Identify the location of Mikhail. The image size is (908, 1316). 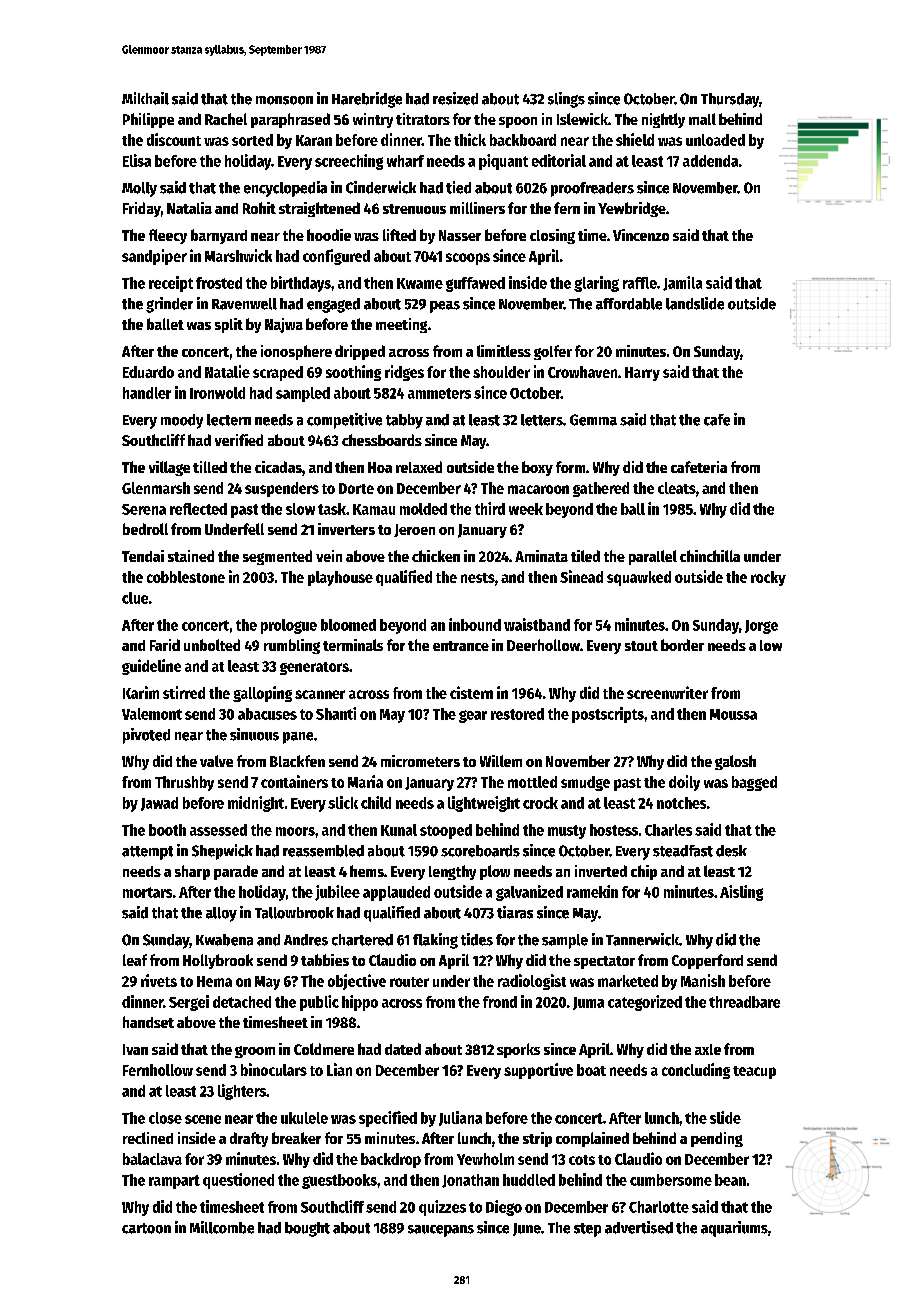
(145, 98).
